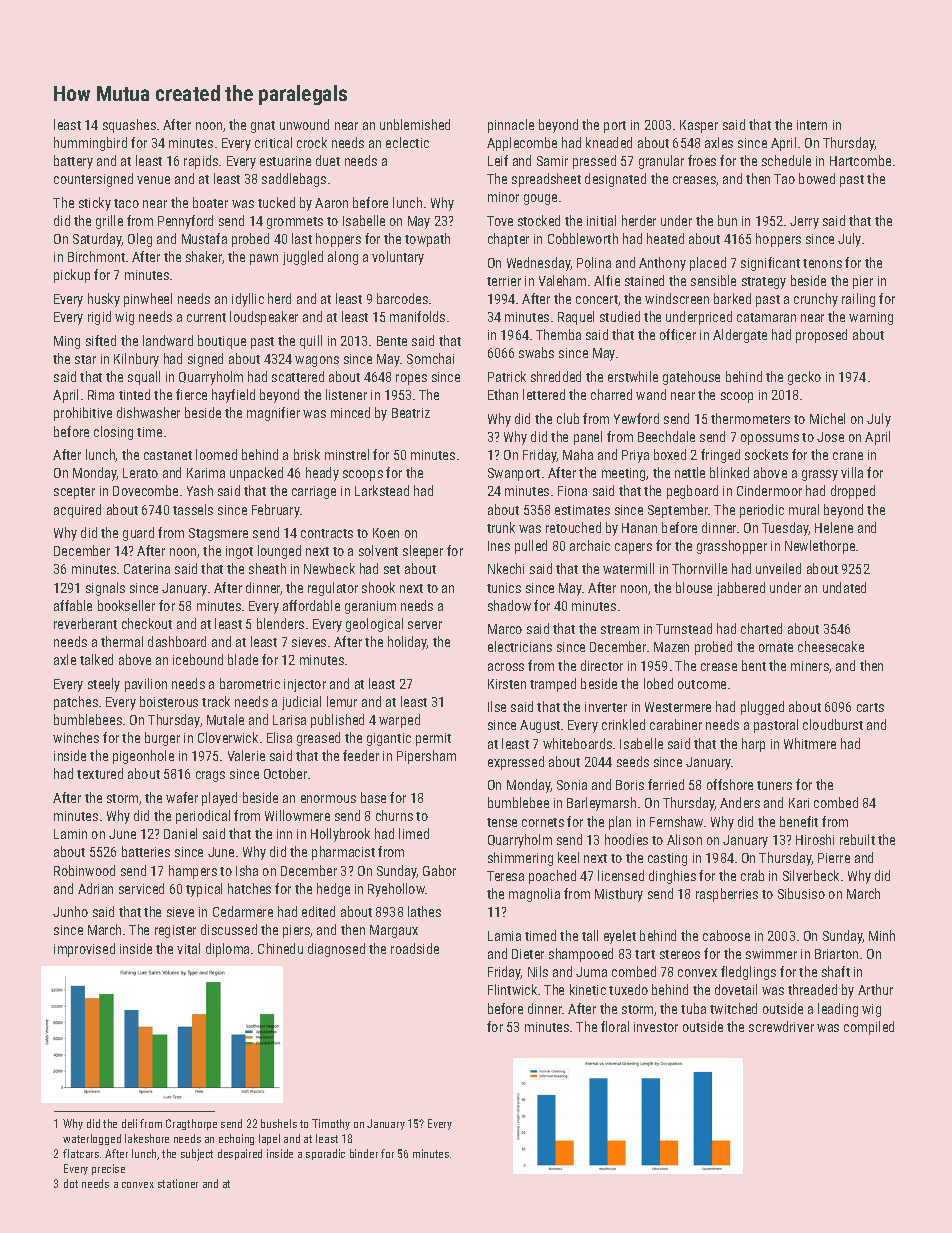 This page has height=1233, width=952. What do you see at coordinates (615, 1026) in the page?
I see `floral` at bounding box center [615, 1026].
